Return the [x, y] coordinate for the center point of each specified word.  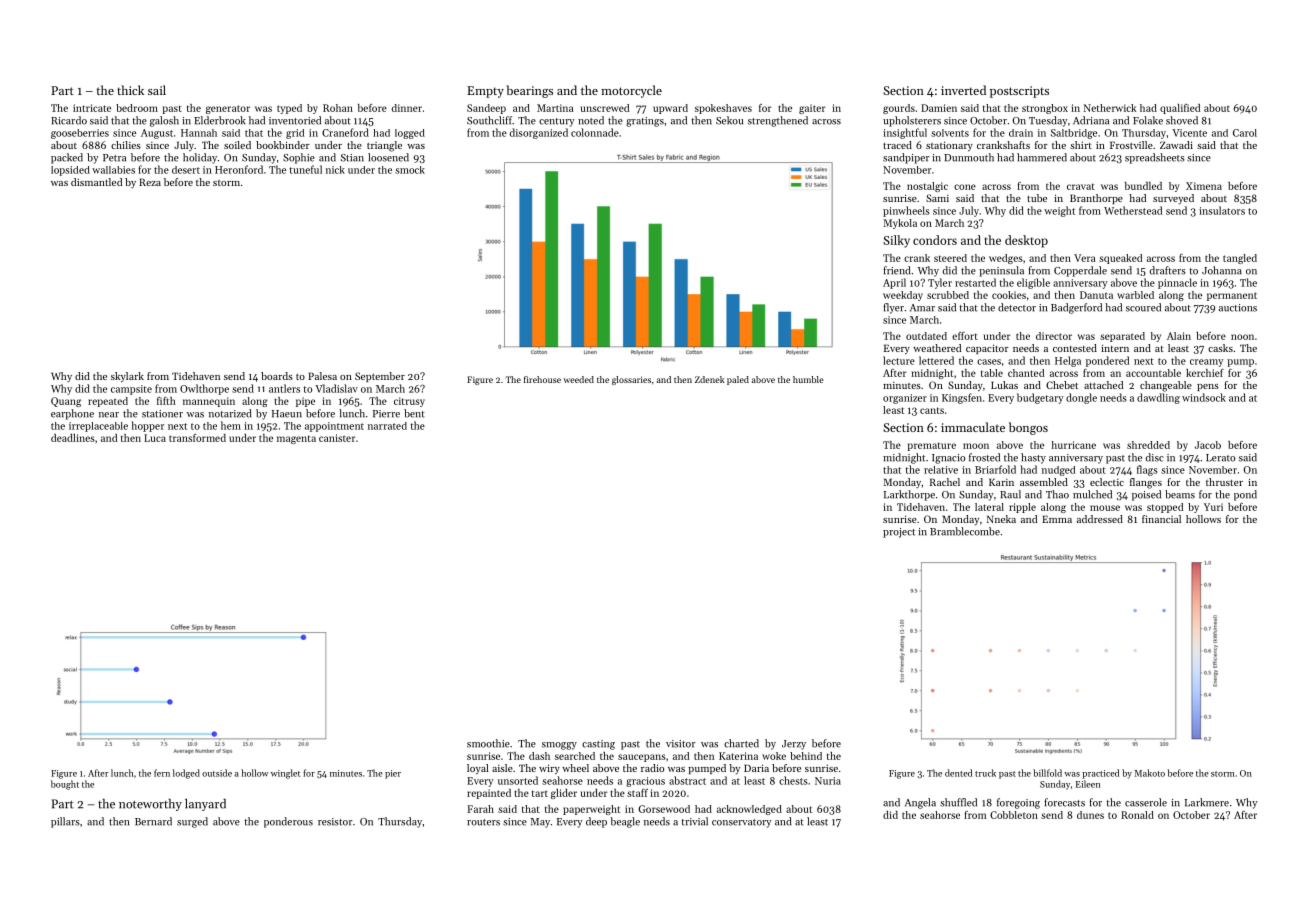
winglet [285, 774]
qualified [1180, 109]
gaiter [812, 109]
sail [157, 90]
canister [337, 438]
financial [1161, 519]
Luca [155, 438]
